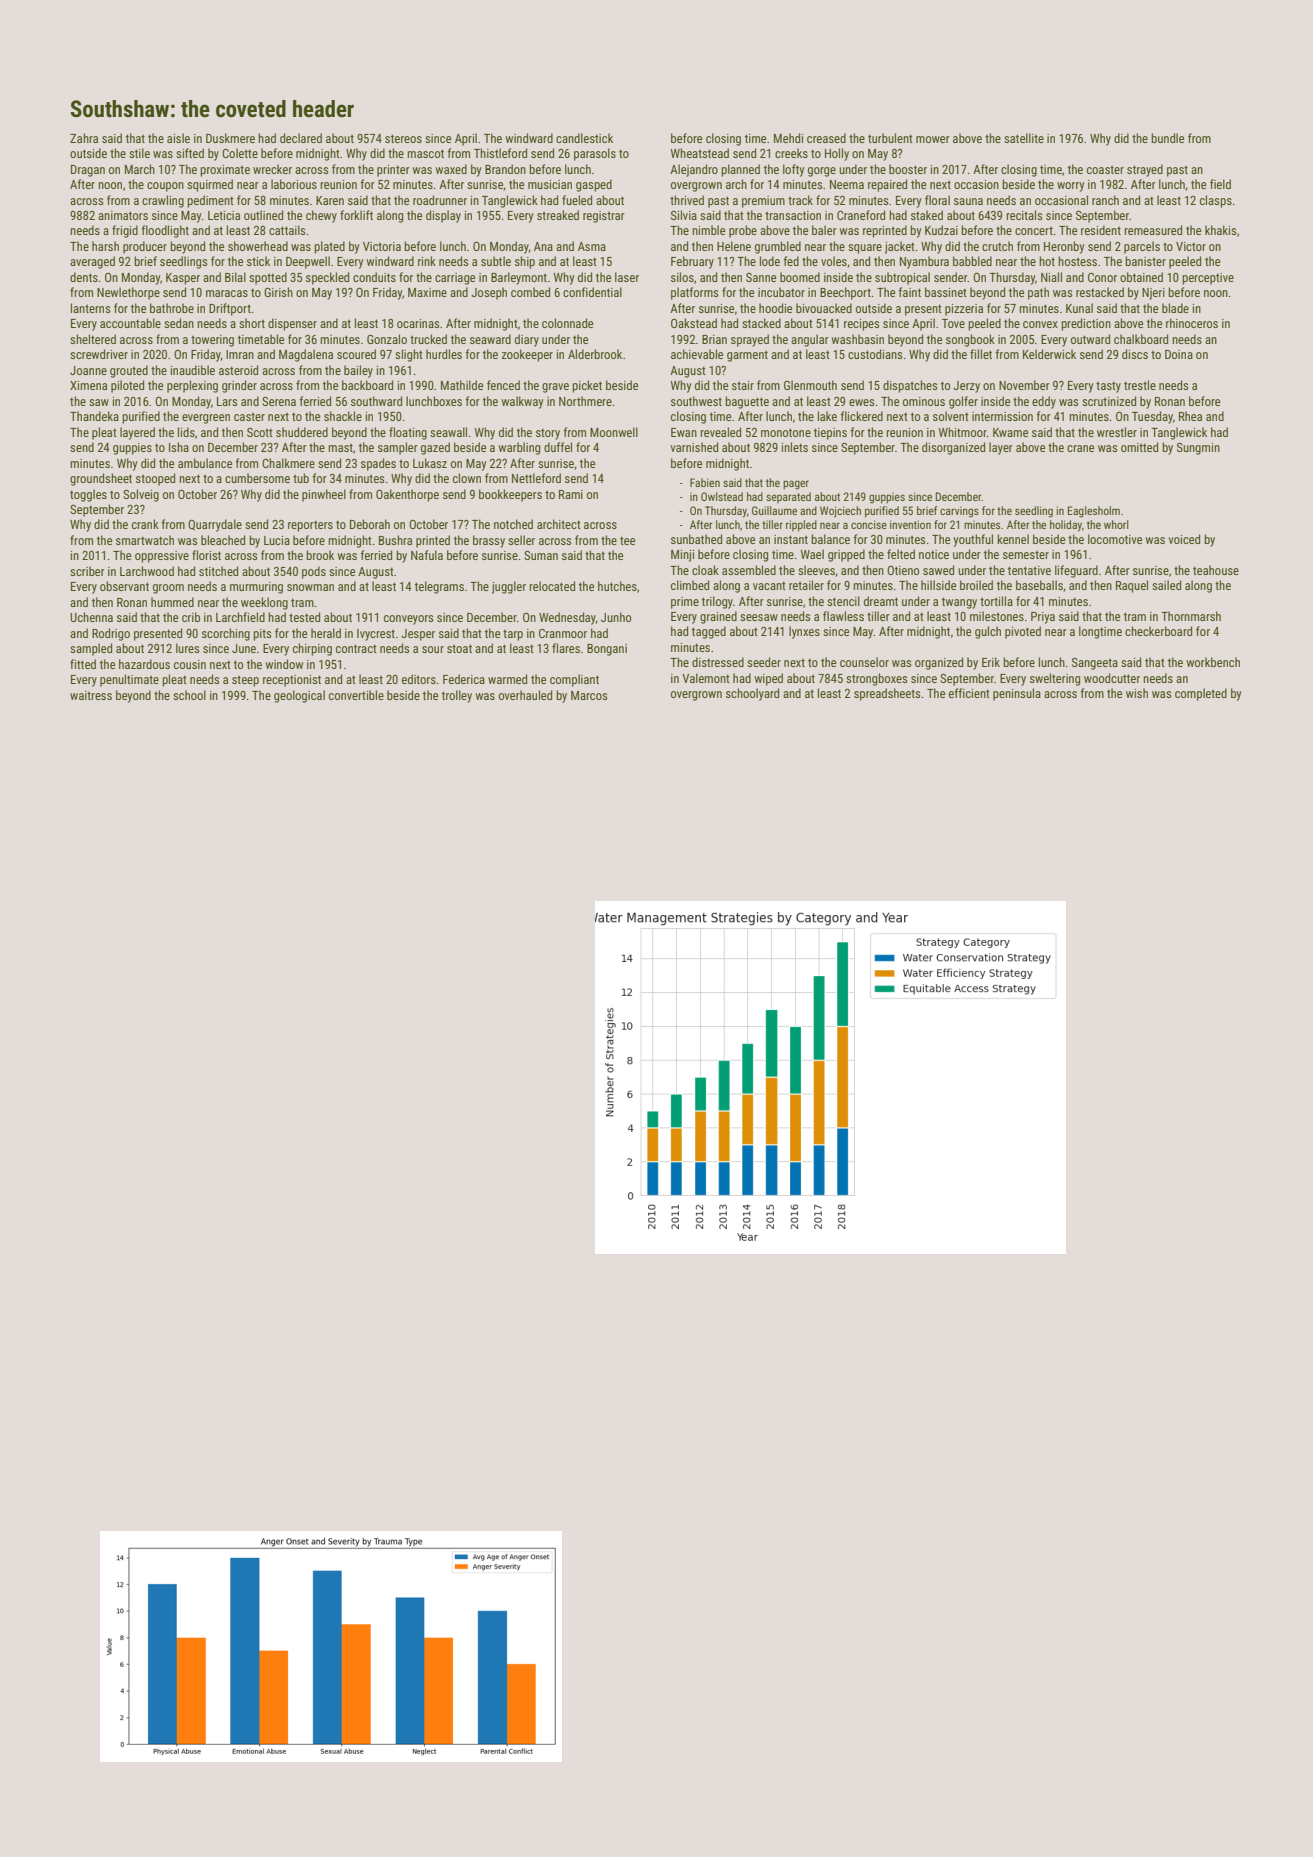  Describe the element at coordinates (403, 138) in the image. I see `stereos` at that location.
